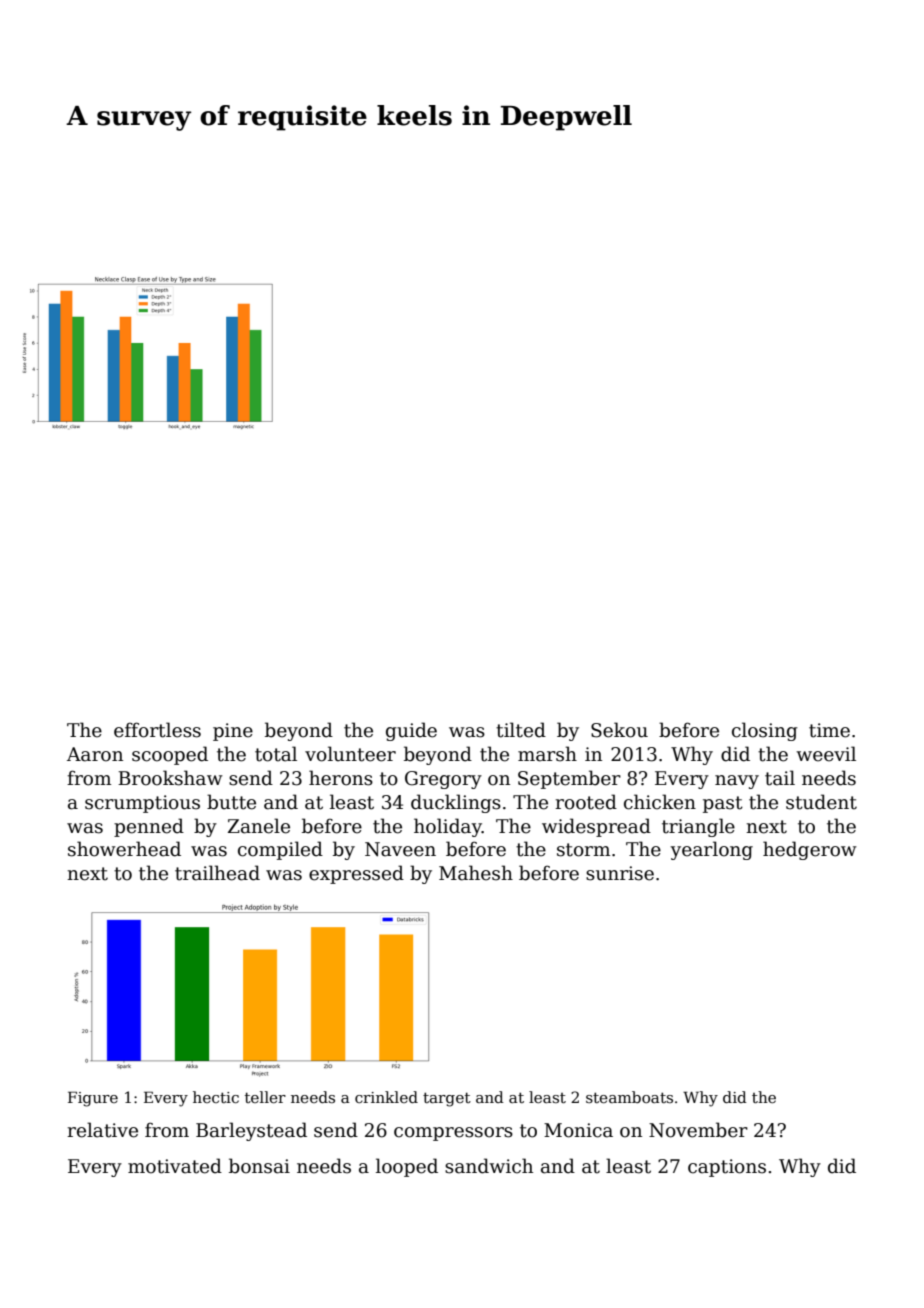 The height and width of the screenshot is (1308, 924). I want to click on motivated, so click(175, 1166).
